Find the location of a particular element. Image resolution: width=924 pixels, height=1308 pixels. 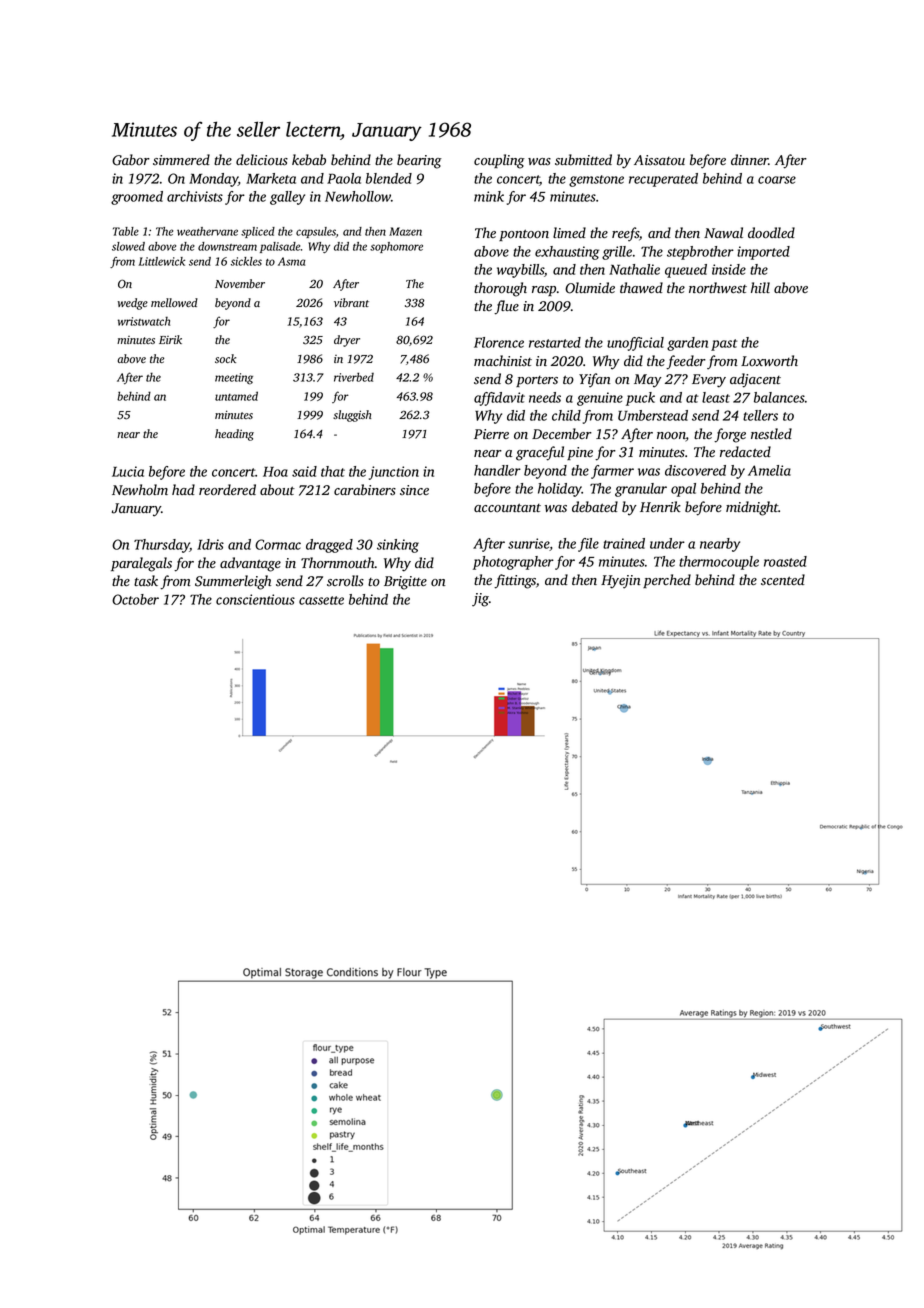

untamed is located at coordinates (236, 396).
